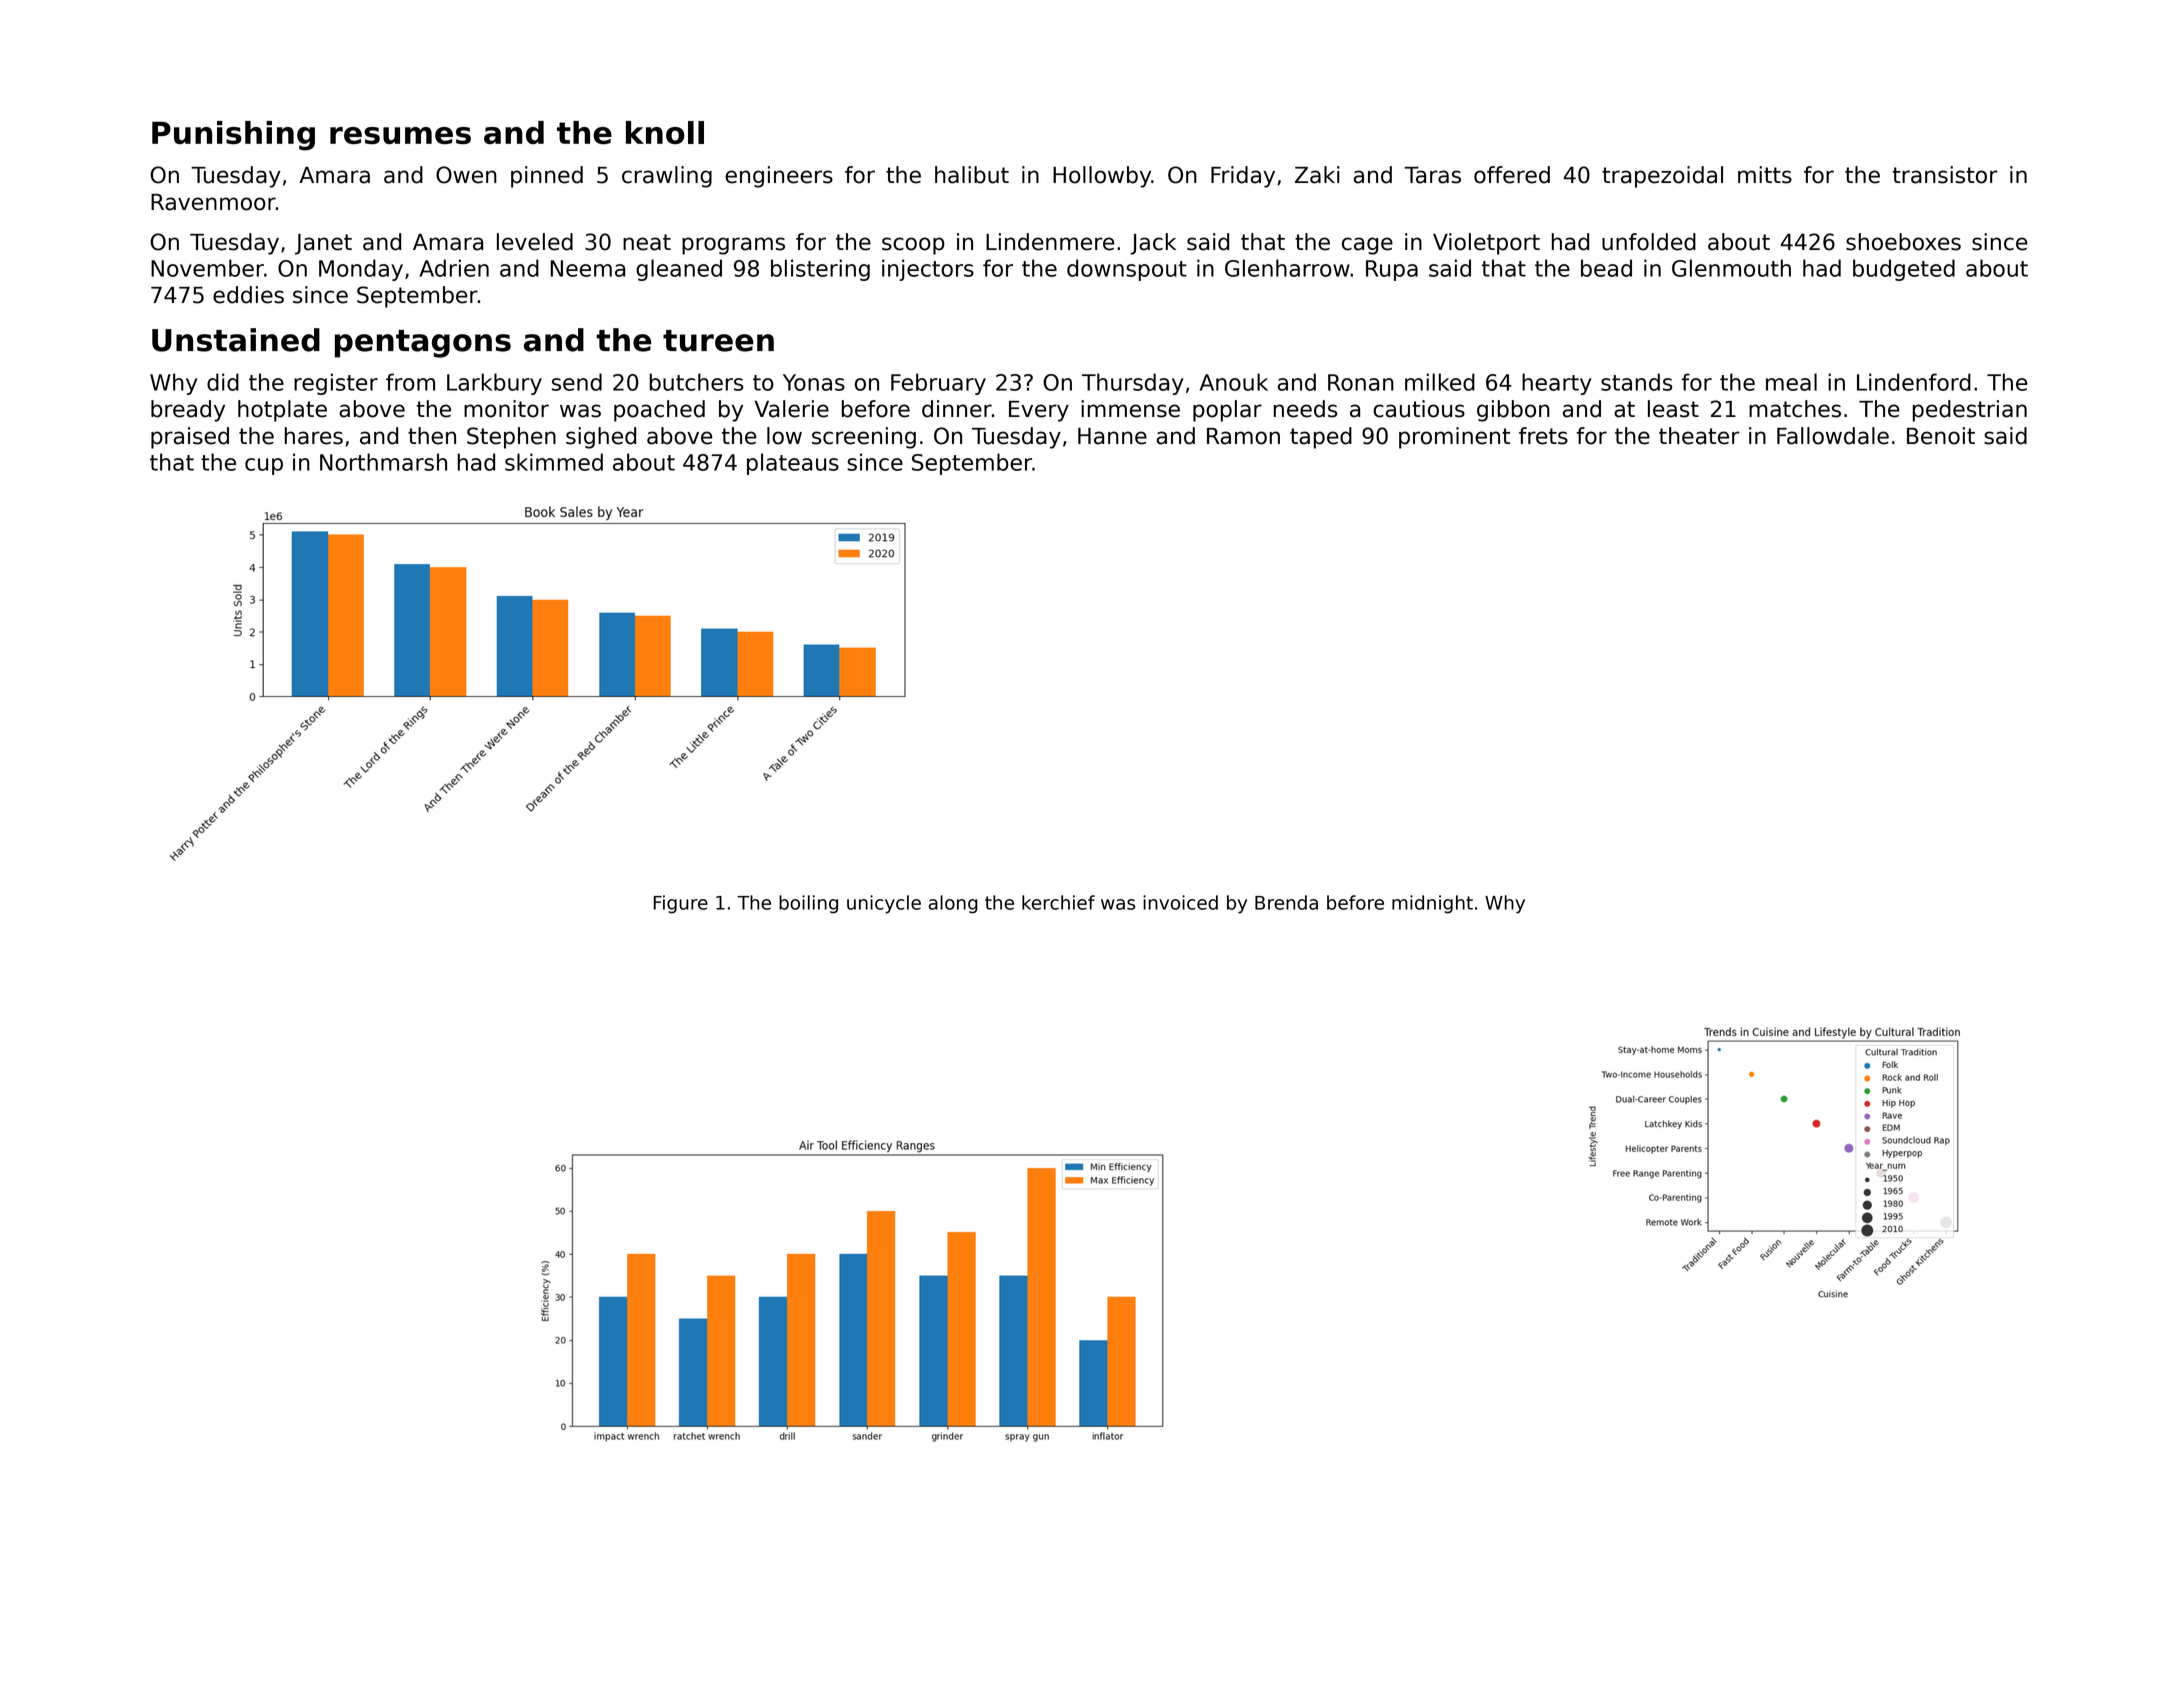 This page has width=2178, height=1683. Describe the element at coordinates (466, 175) in the page. I see `Owen` at that location.
